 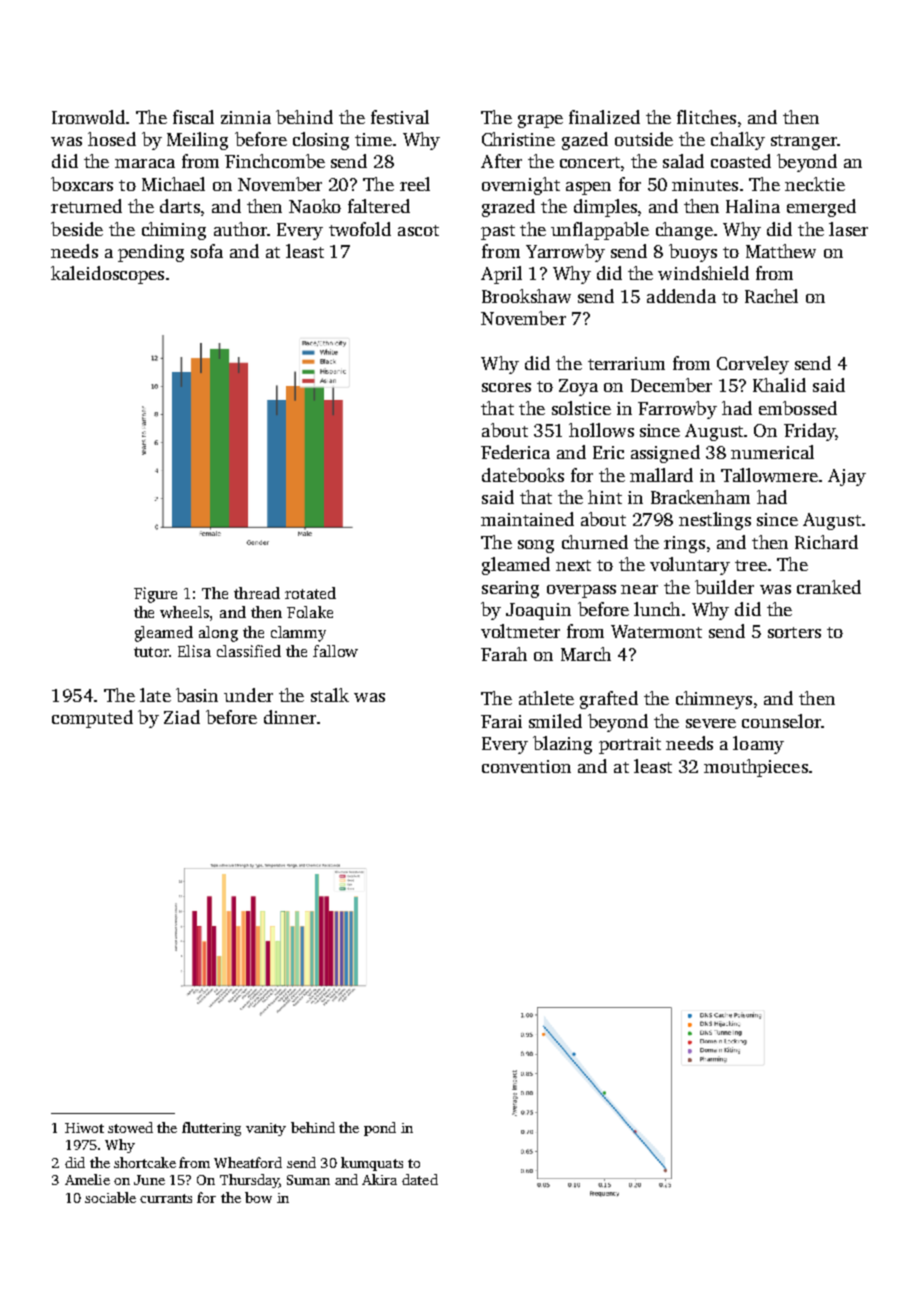 What do you see at coordinates (360, 229) in the document?
I see `twofold` at bounding box center [360, 229].
